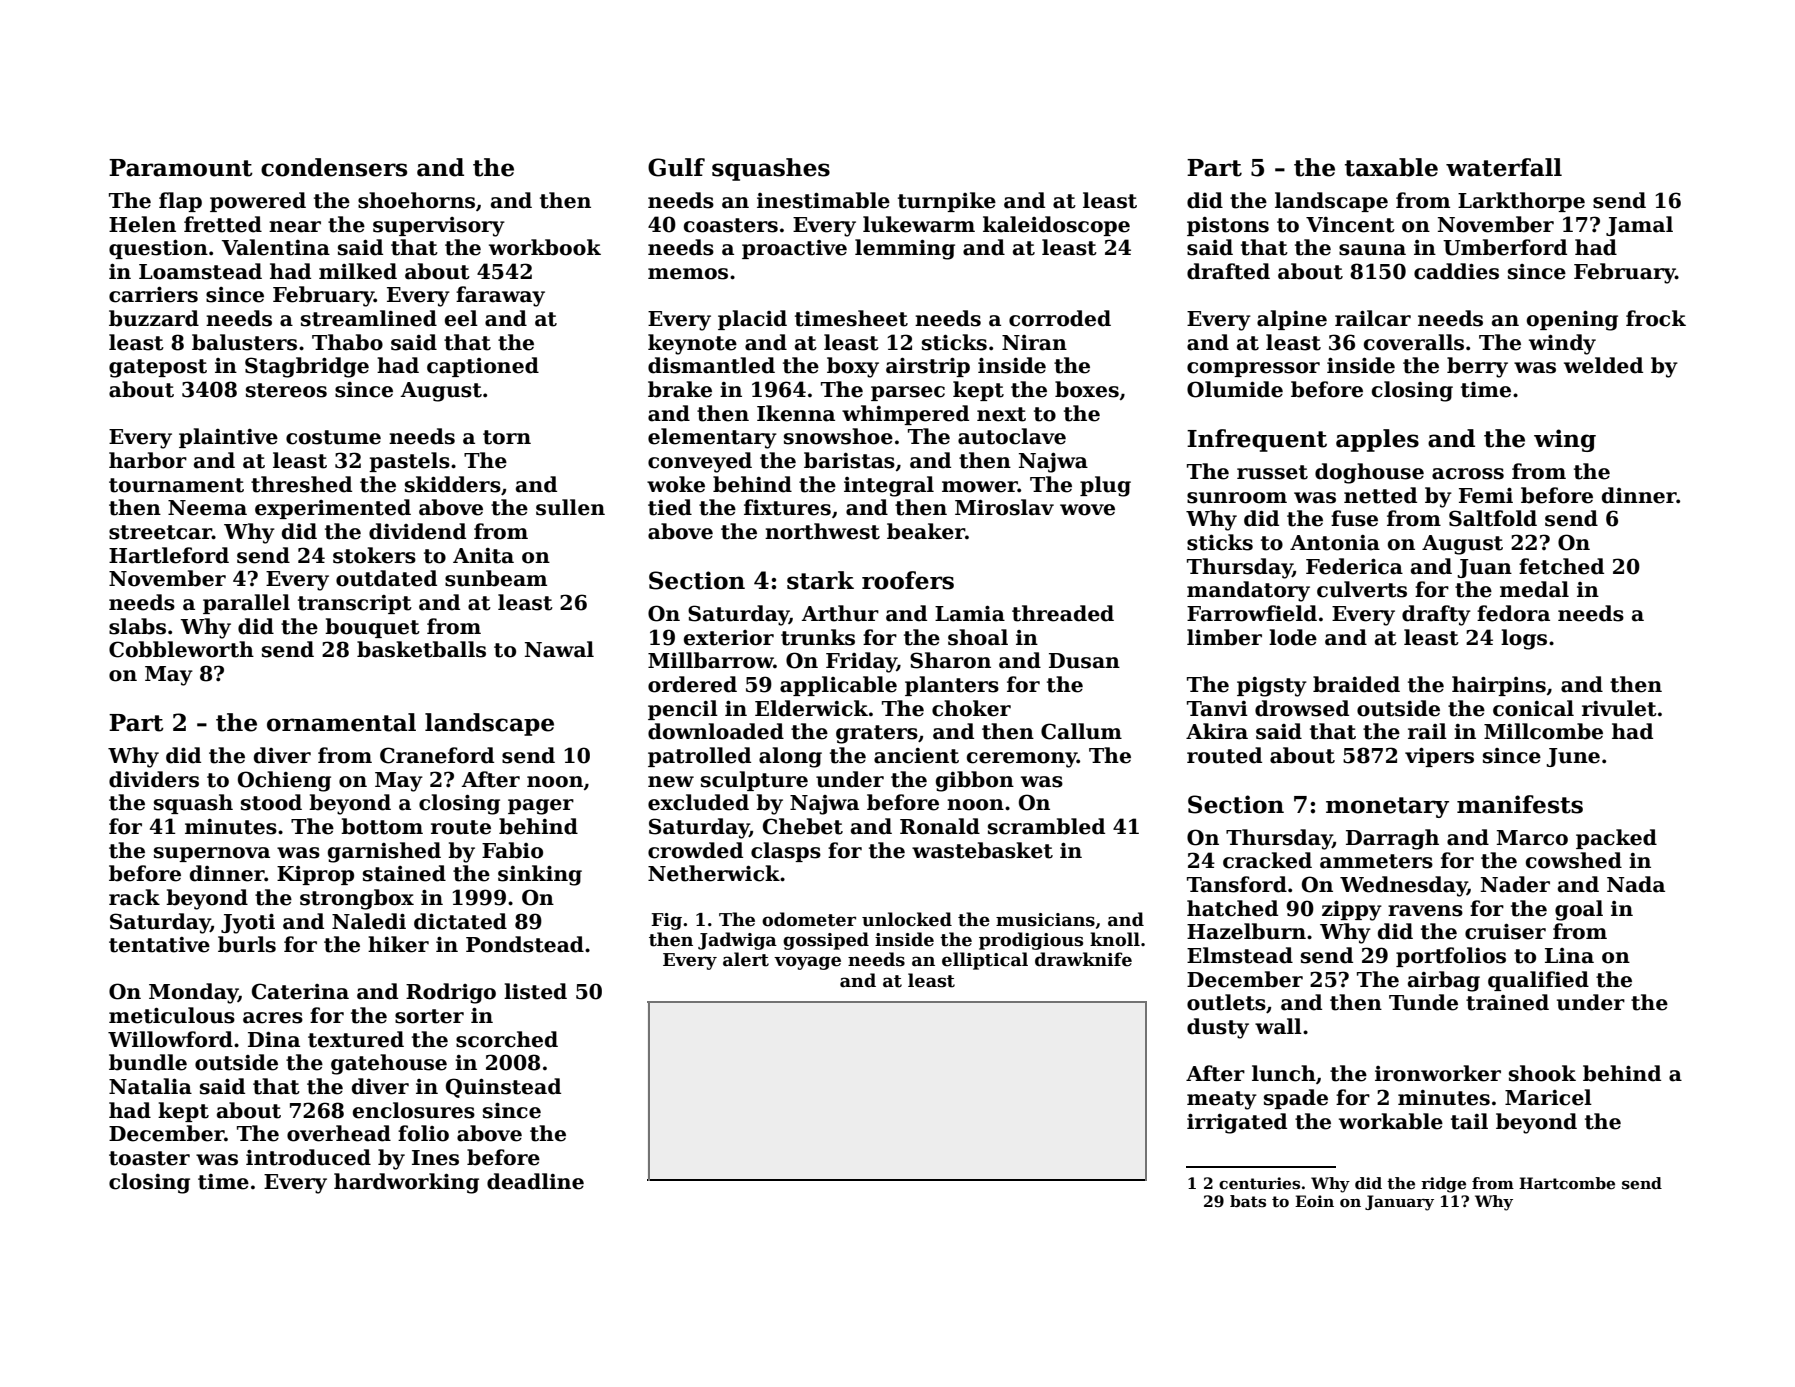 The width and height of the image is (1795, 1387). What do you see at coordinates (1542, 1073) in the image?
I see `shook` at bounding box center [1542, 1073].
